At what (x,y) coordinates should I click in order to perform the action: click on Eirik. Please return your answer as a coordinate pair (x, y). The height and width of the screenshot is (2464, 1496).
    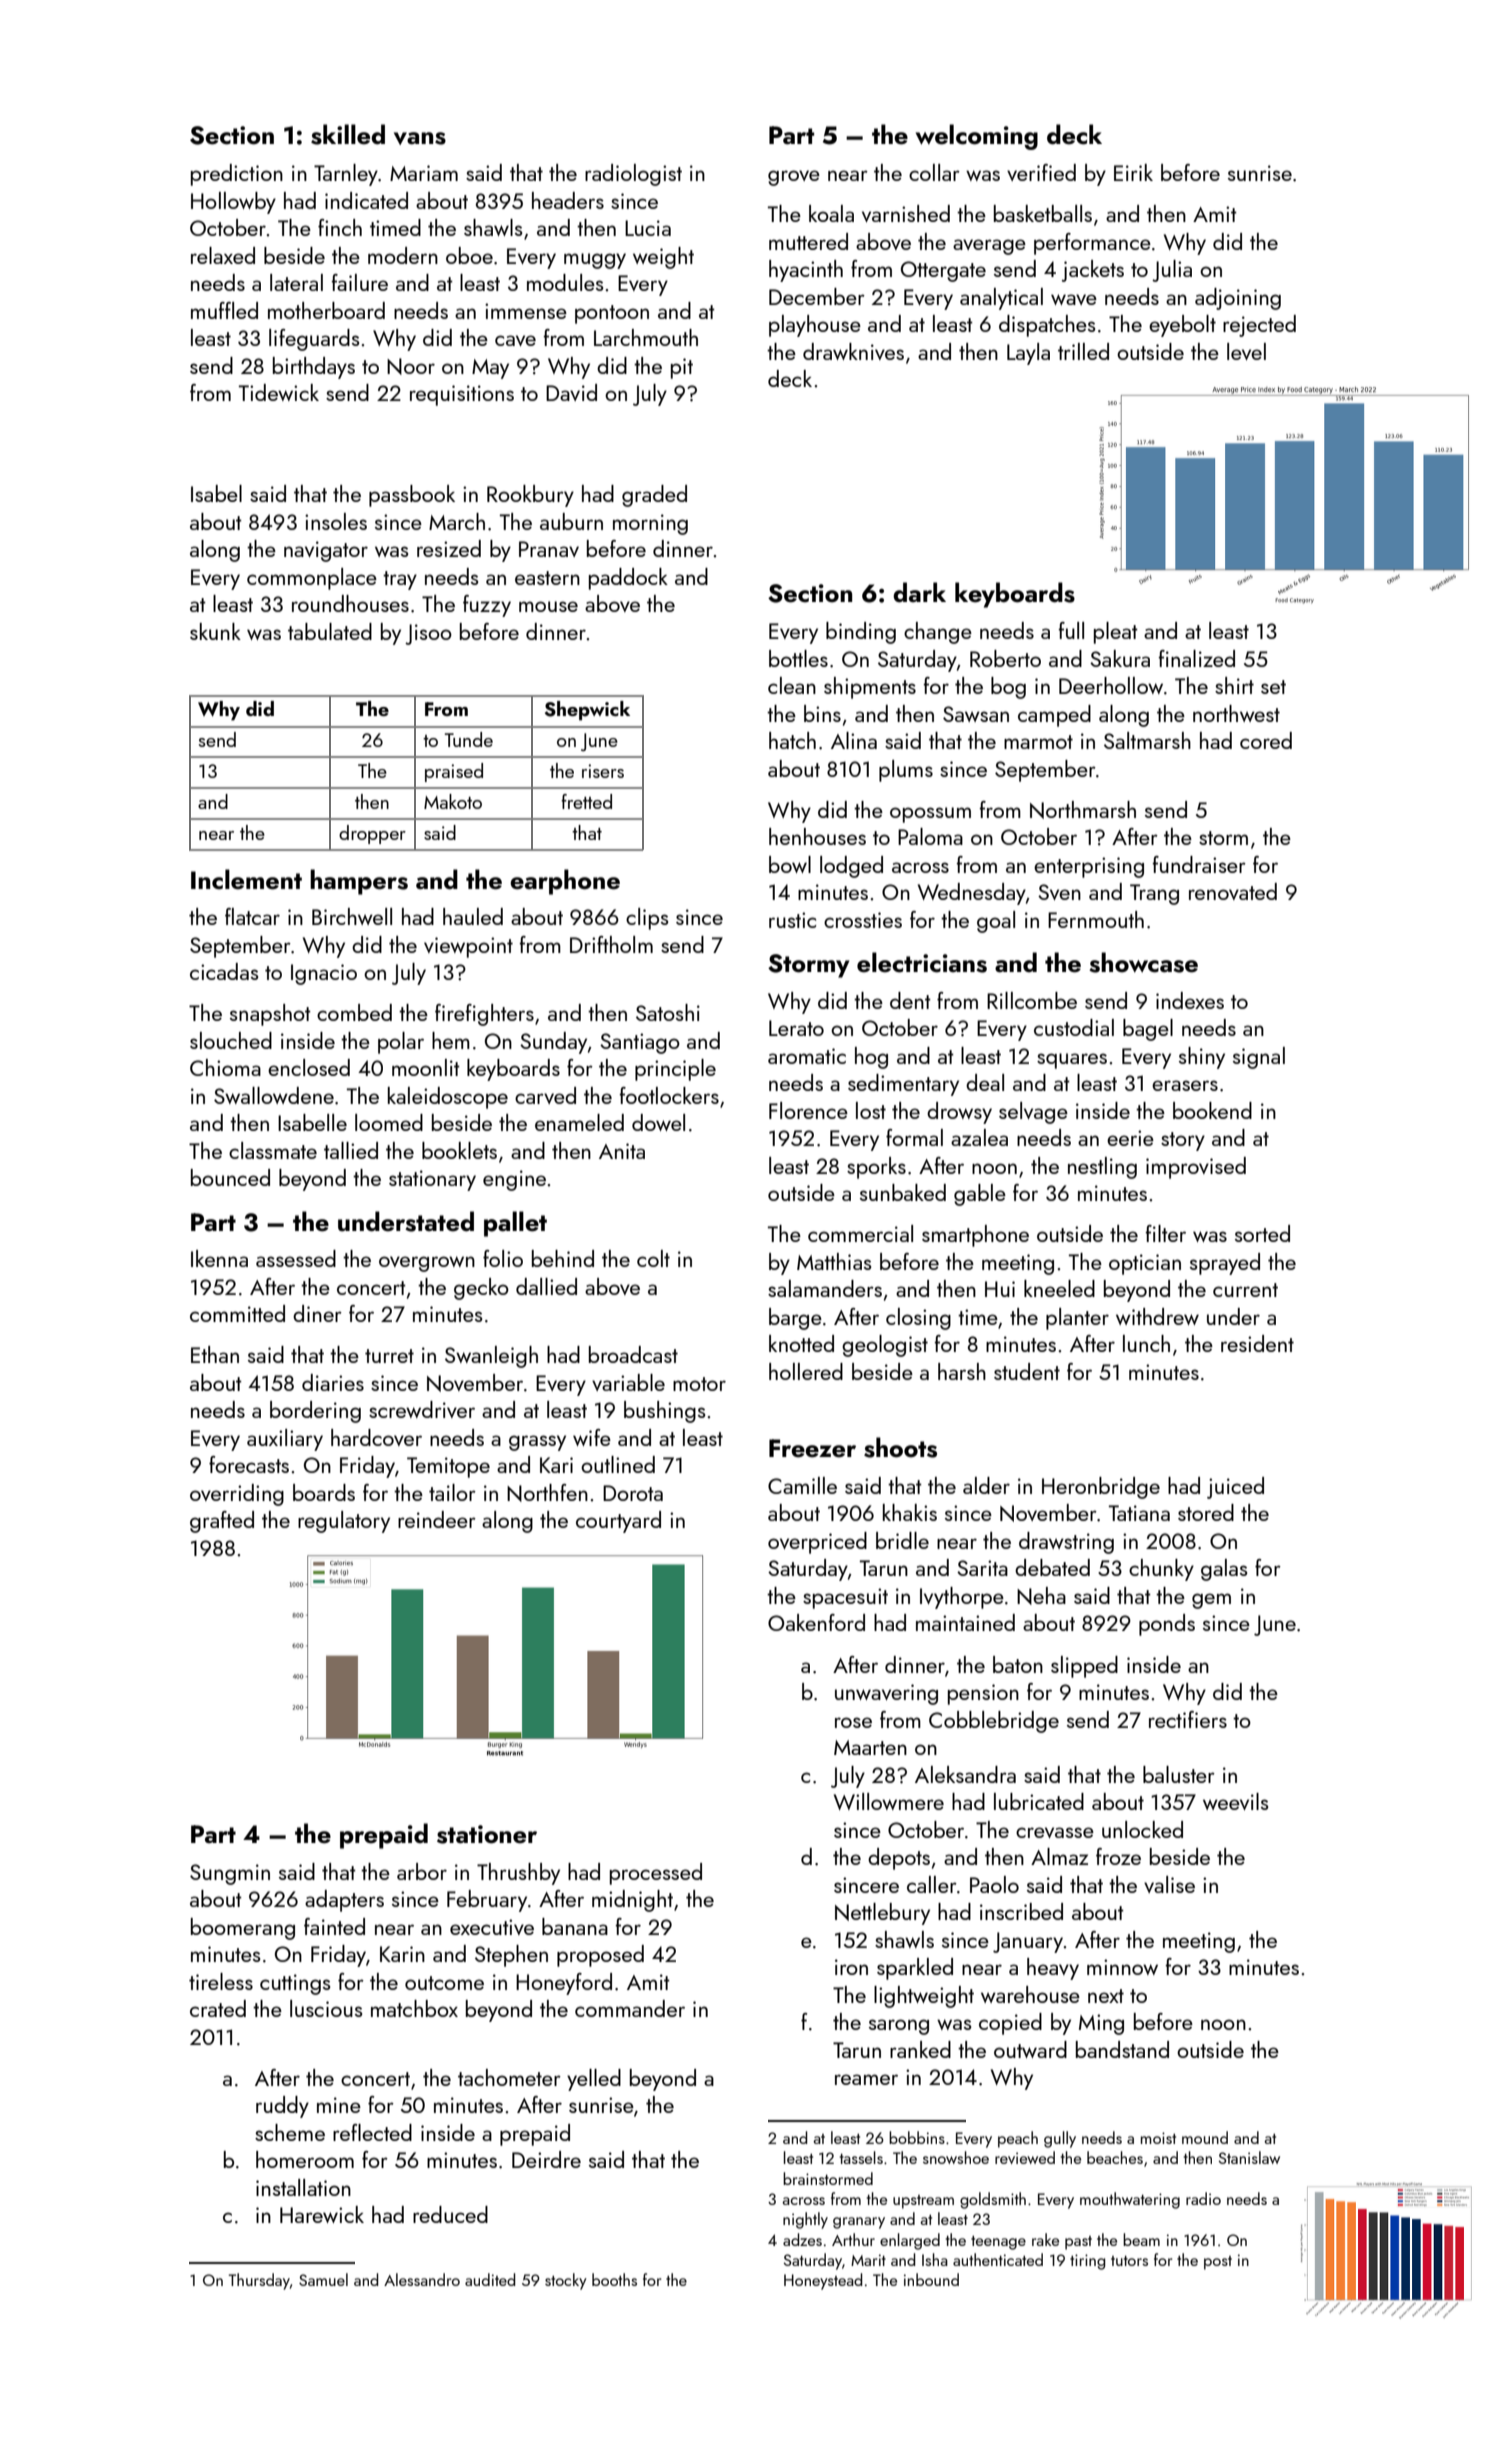
    Looking at the image, I should click on (1133, 172).
